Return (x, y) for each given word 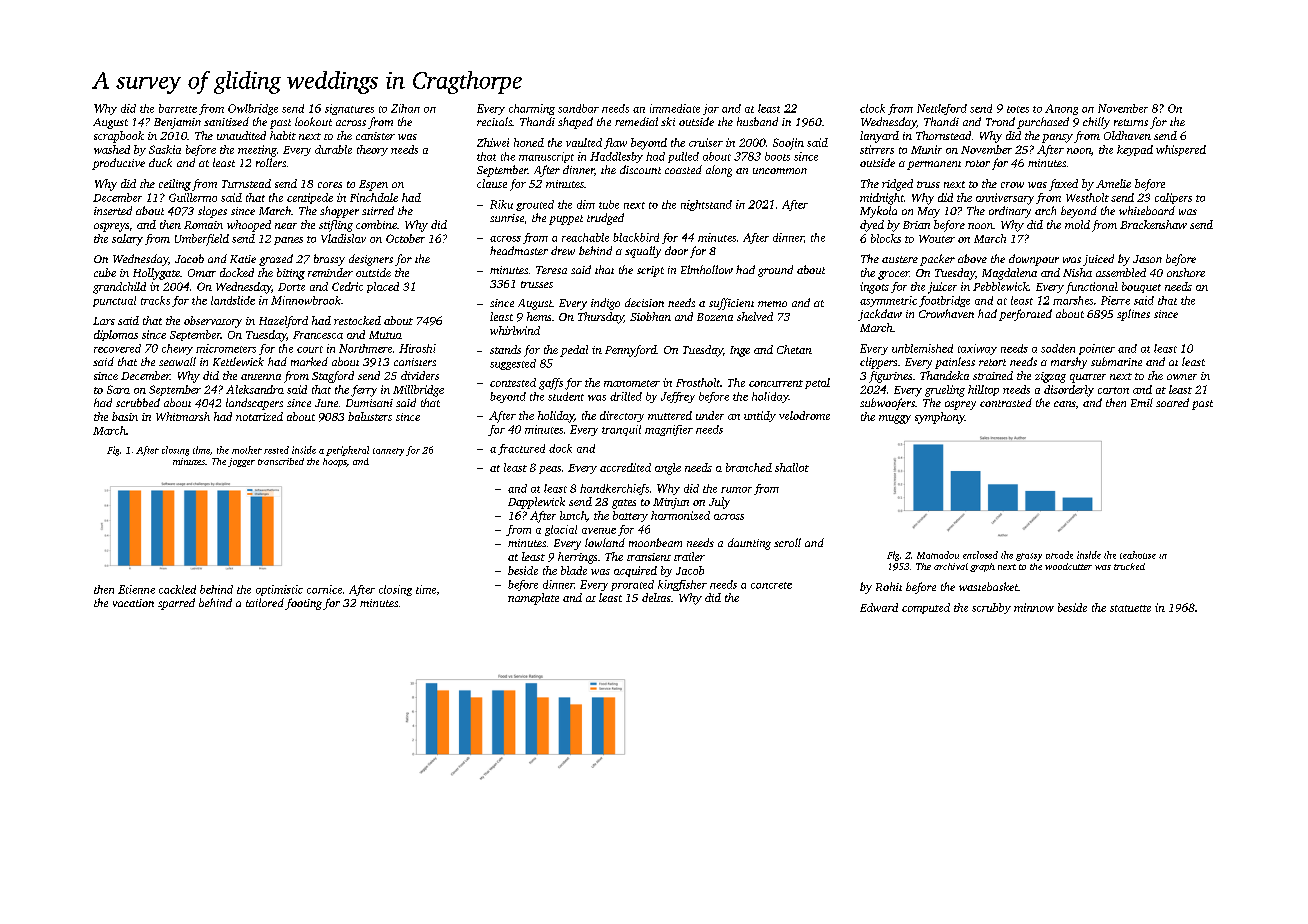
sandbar (578, 108)
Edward (879, 607)
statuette (1130, 608)
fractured (521, 449)
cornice (324, 589)
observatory (213, 322)
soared (1172, 402)
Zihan (405, 108)
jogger (241, 462)
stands (505, 349)
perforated (1025, 315)
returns (1131, 122)
